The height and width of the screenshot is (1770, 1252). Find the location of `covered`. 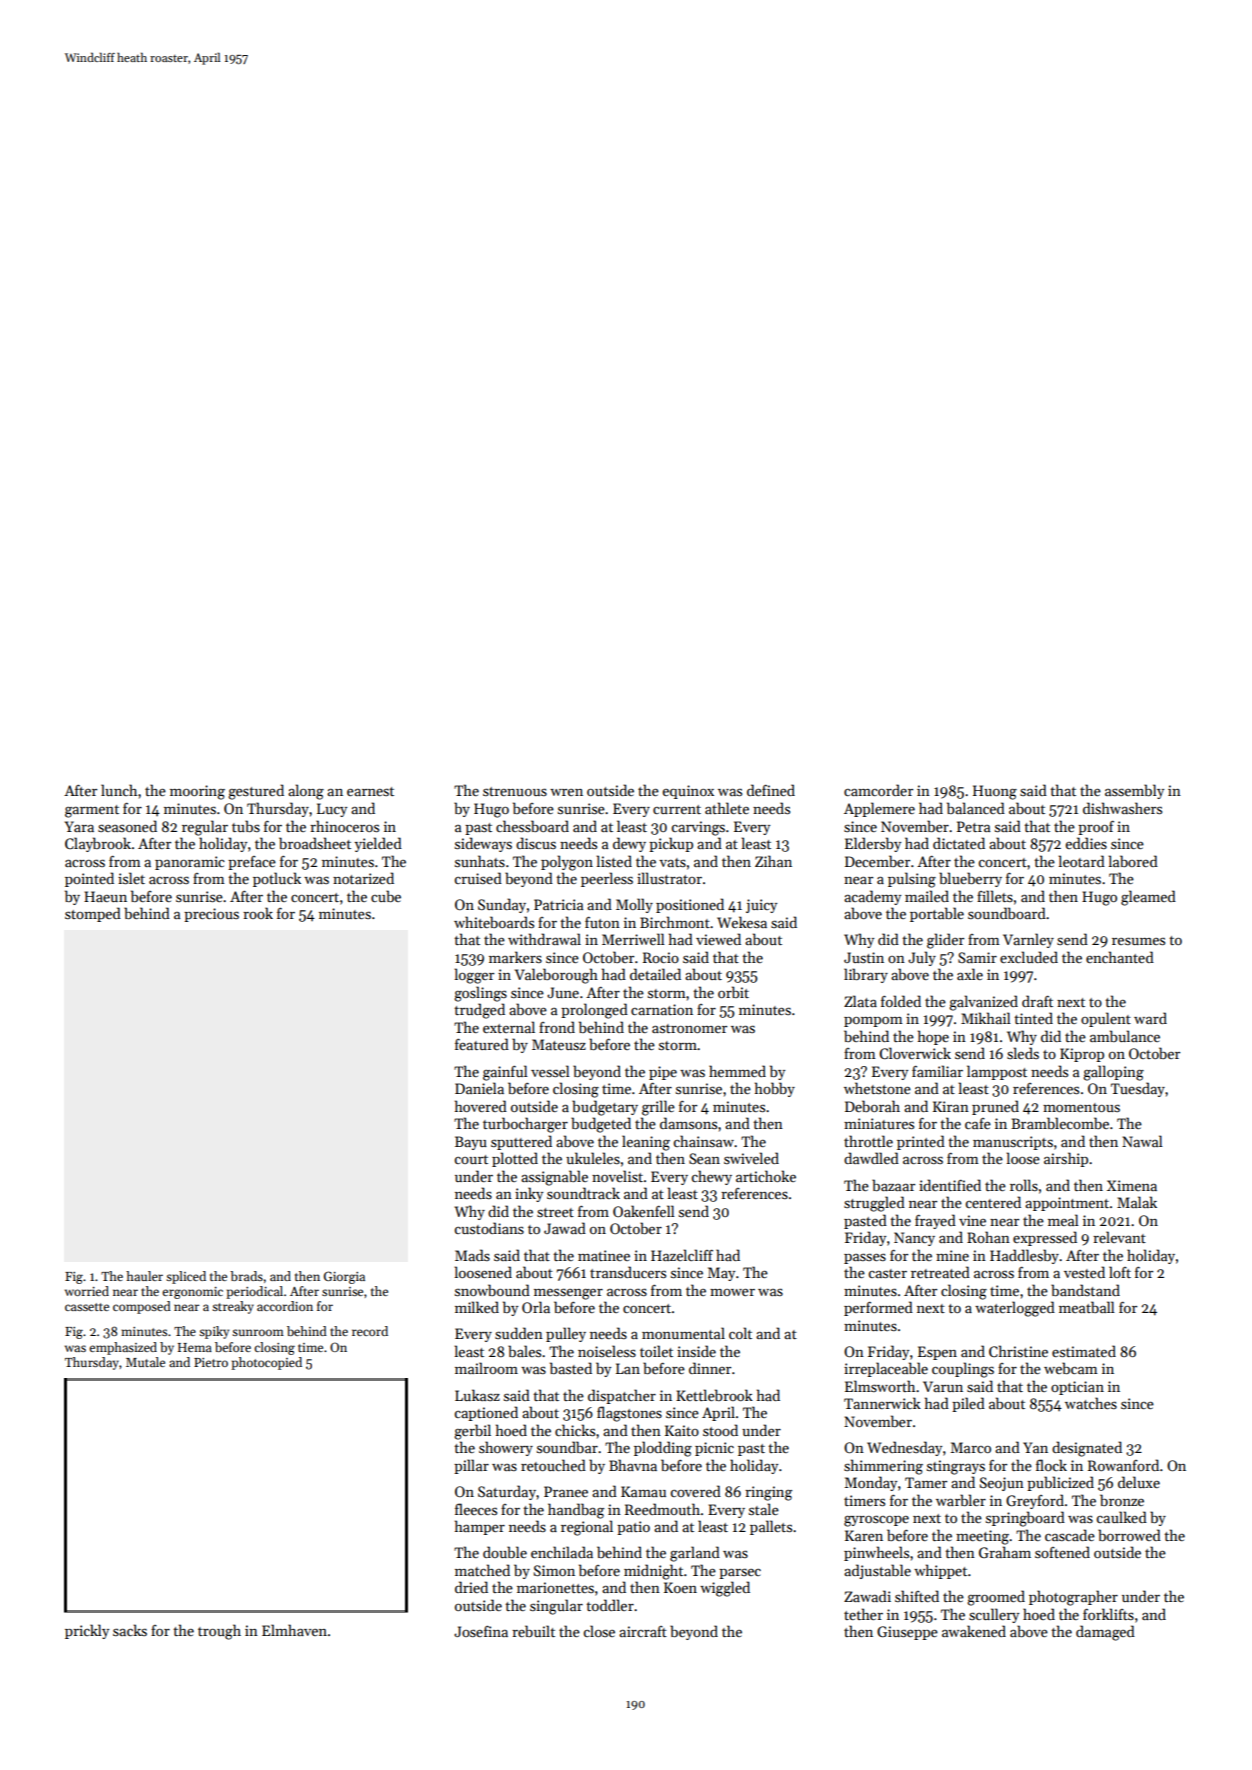

covered is located at coordinates (696, 1491).
